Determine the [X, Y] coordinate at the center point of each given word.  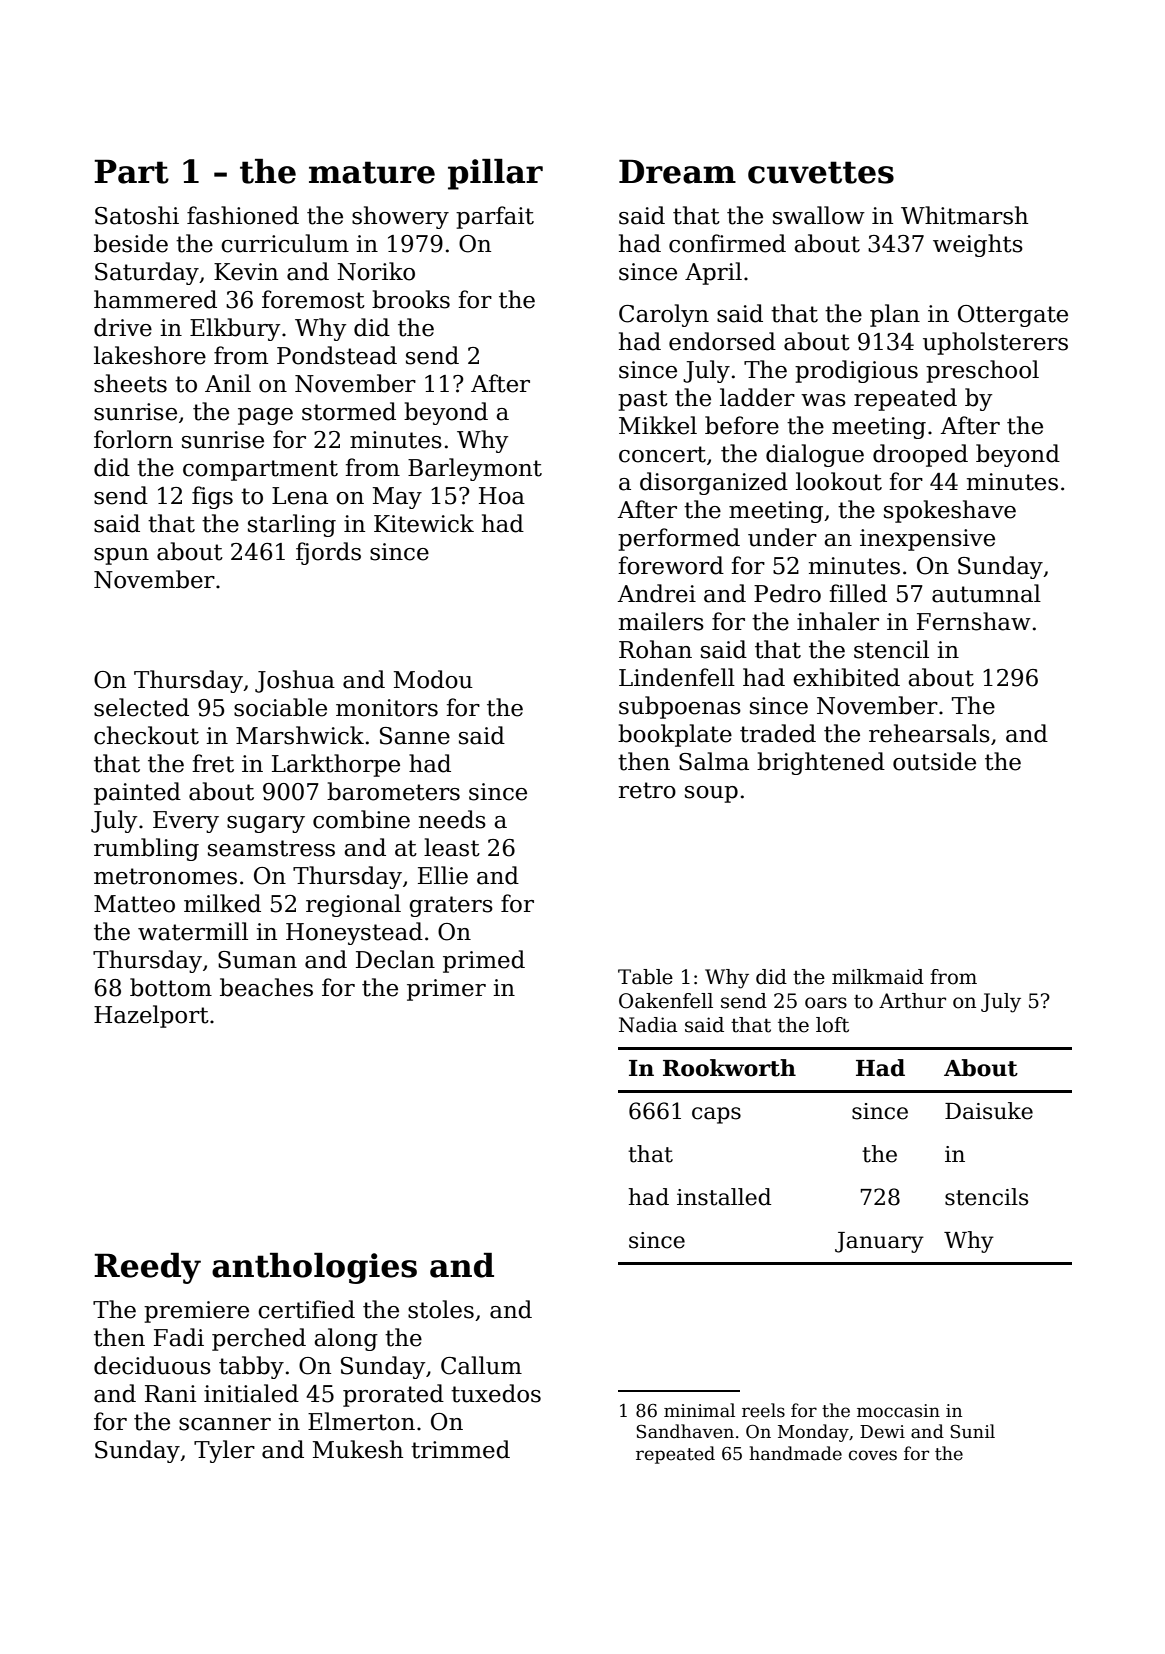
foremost [313, 299]
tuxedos [496, 1393]
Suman [257, 960]
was [823, 400]
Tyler [224, 1451]
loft [832, 1025]
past [643, 400]
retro [647, 790]
